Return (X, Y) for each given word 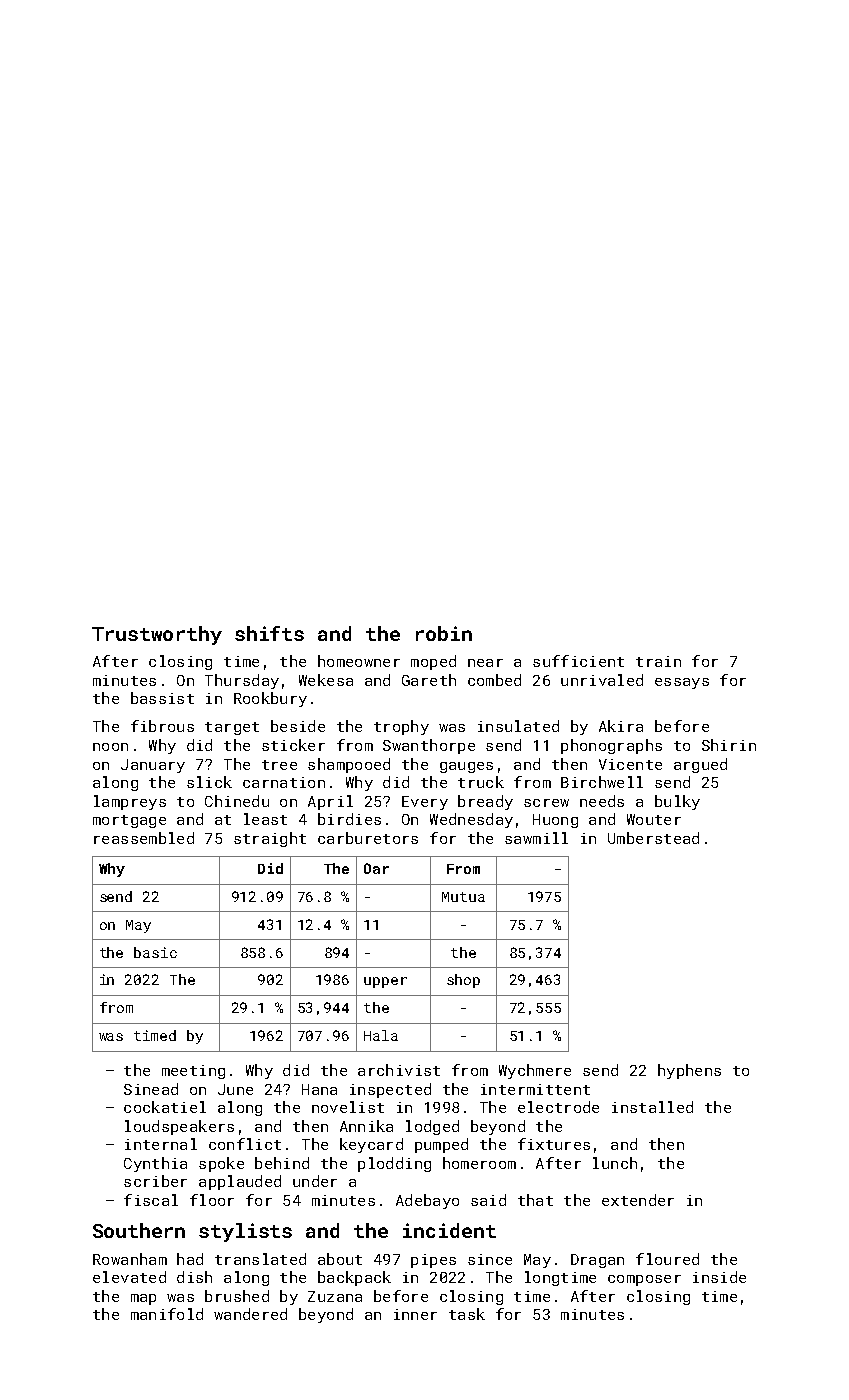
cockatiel (165, 1107)
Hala (381, 1035)
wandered (250, 1314)
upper (385, 982)
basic (155, 952)
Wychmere (535, 1071)
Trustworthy (157, 635)
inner (415, 1314)
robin (444, 633)
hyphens (689, 1071)
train (658, 661)
